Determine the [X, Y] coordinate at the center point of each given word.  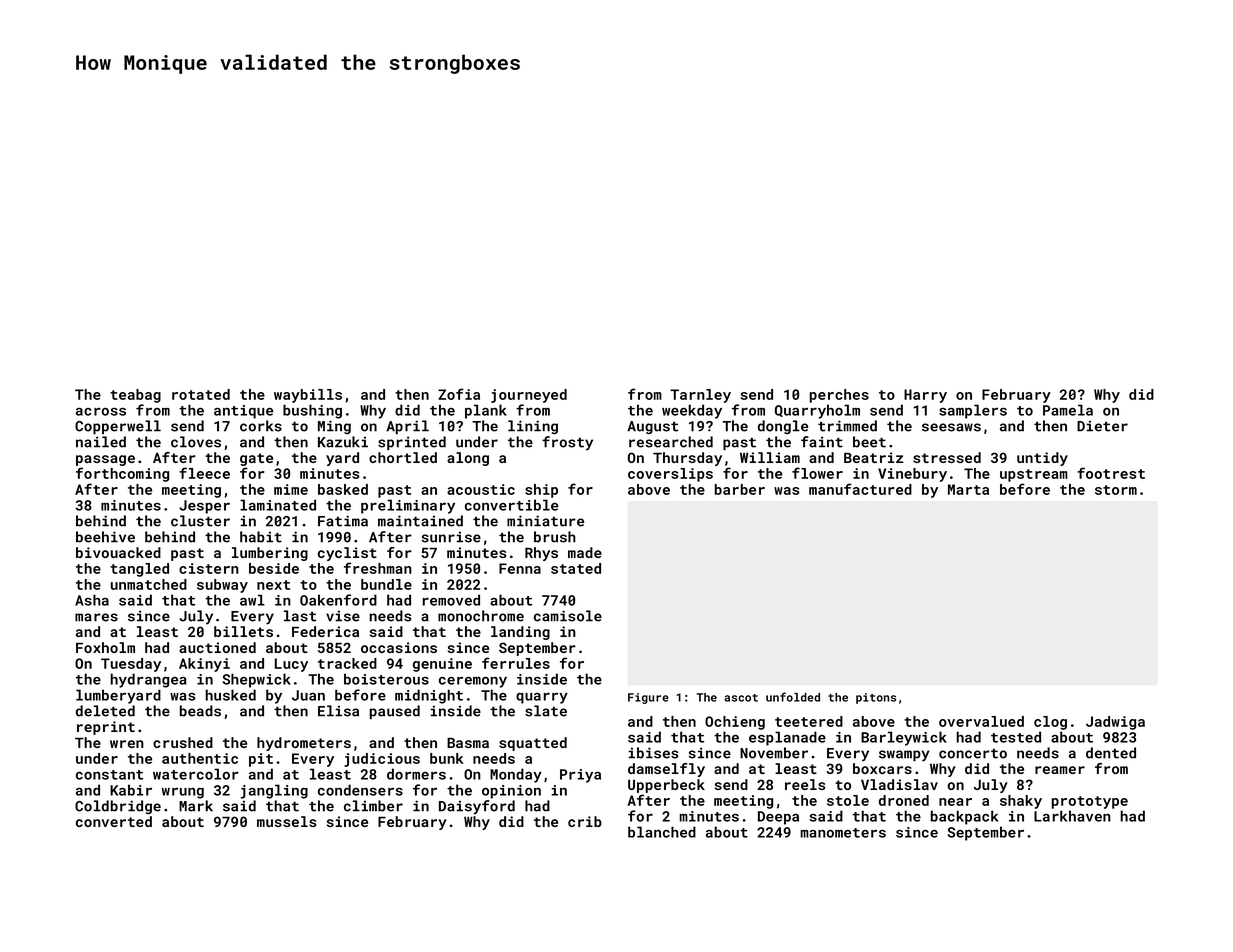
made [585, 552]
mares [96, 617]
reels [805, 784]
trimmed [847, 426]
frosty [567, 443]
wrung [183, 793]
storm [1116, 490]
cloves [196, 442]
